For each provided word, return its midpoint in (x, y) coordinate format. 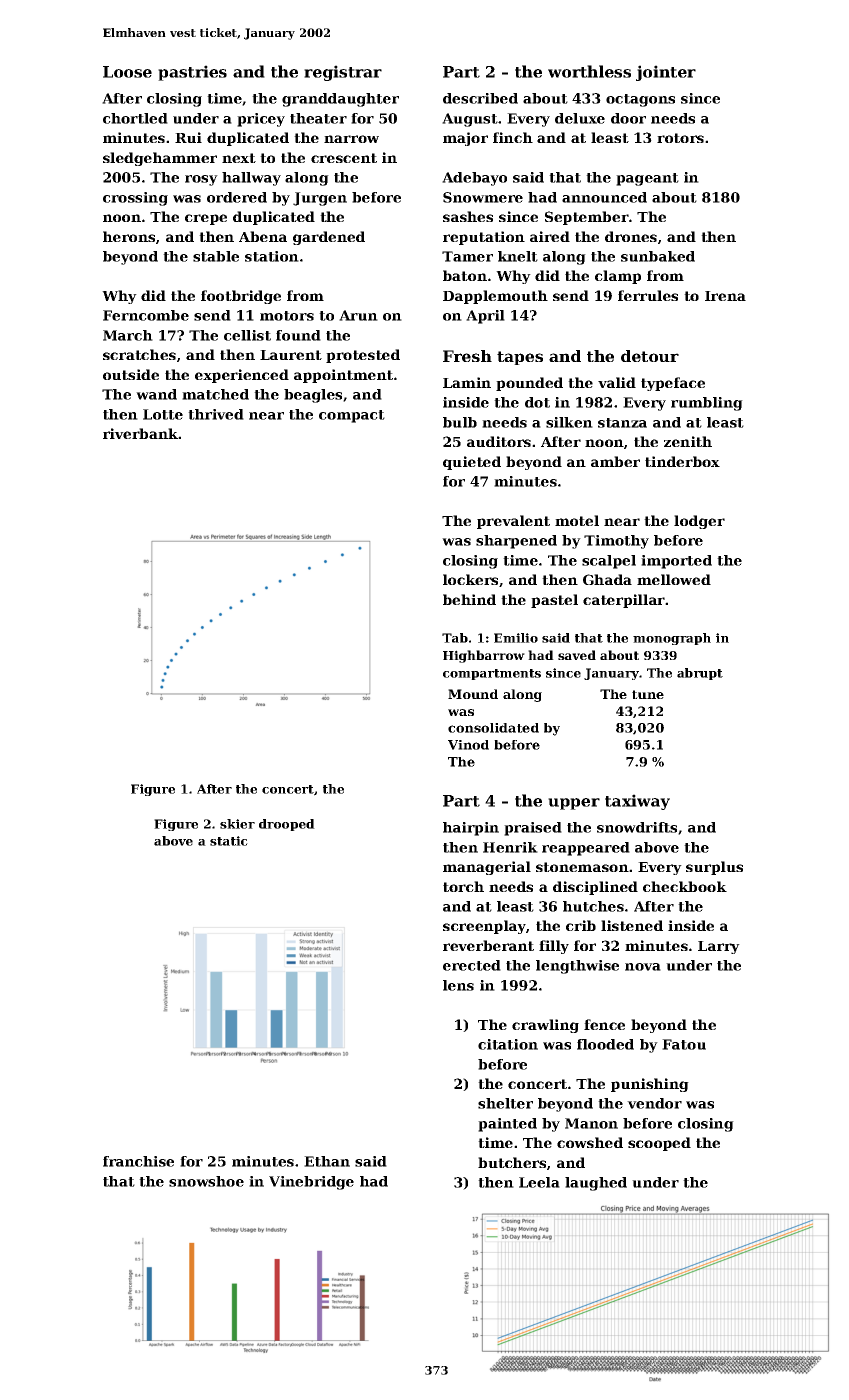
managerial (487, 868)
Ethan (327, 1161)
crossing (135, 199)
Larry (719, 947)
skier (237, 824)
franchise (138, 1161)
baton (465, 275)
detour (650, 356)
